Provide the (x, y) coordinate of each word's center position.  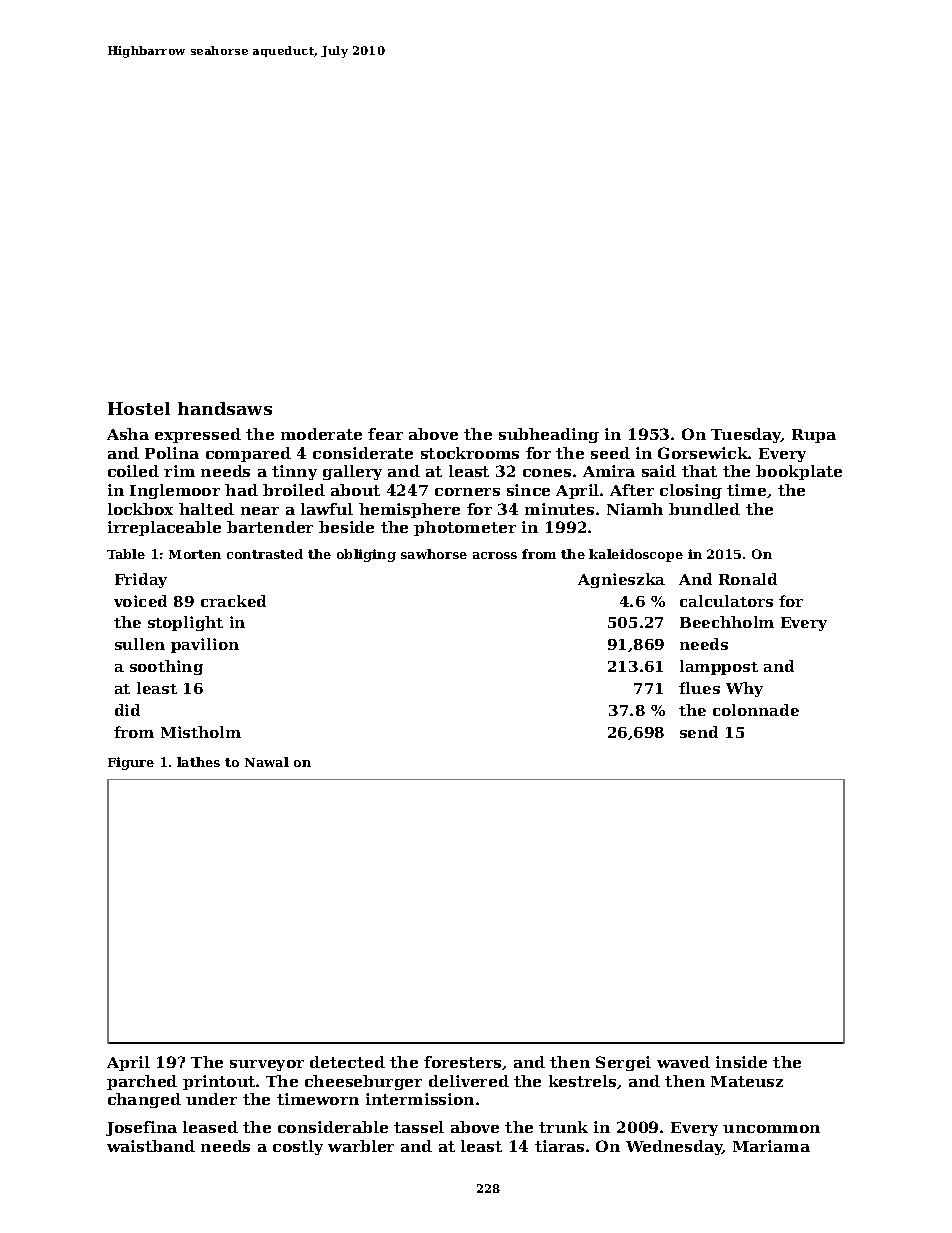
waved (683, 1062)
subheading (549, 435)
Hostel (139, 408)
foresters (462, 1062)
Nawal (267, 762)
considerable (333, 1127)
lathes (198, 762)
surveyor (267, 1065)
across (495, 555)
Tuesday (746, 435)
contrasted (265, 554)
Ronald (748, 579)
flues (699, 688)
